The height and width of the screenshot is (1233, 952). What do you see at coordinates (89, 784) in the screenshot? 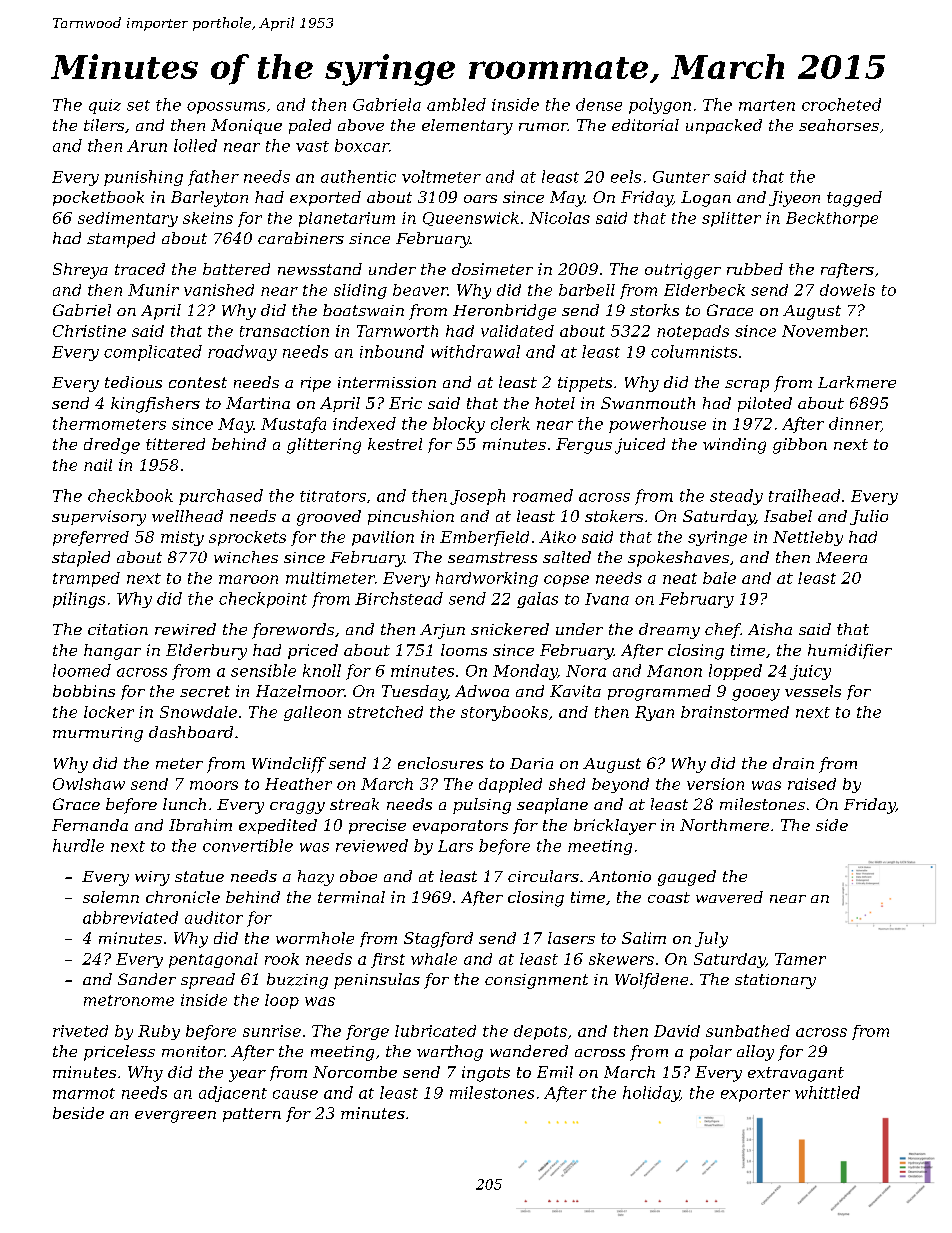
I see `Owlshaw` at bounding box center [89, 784].
